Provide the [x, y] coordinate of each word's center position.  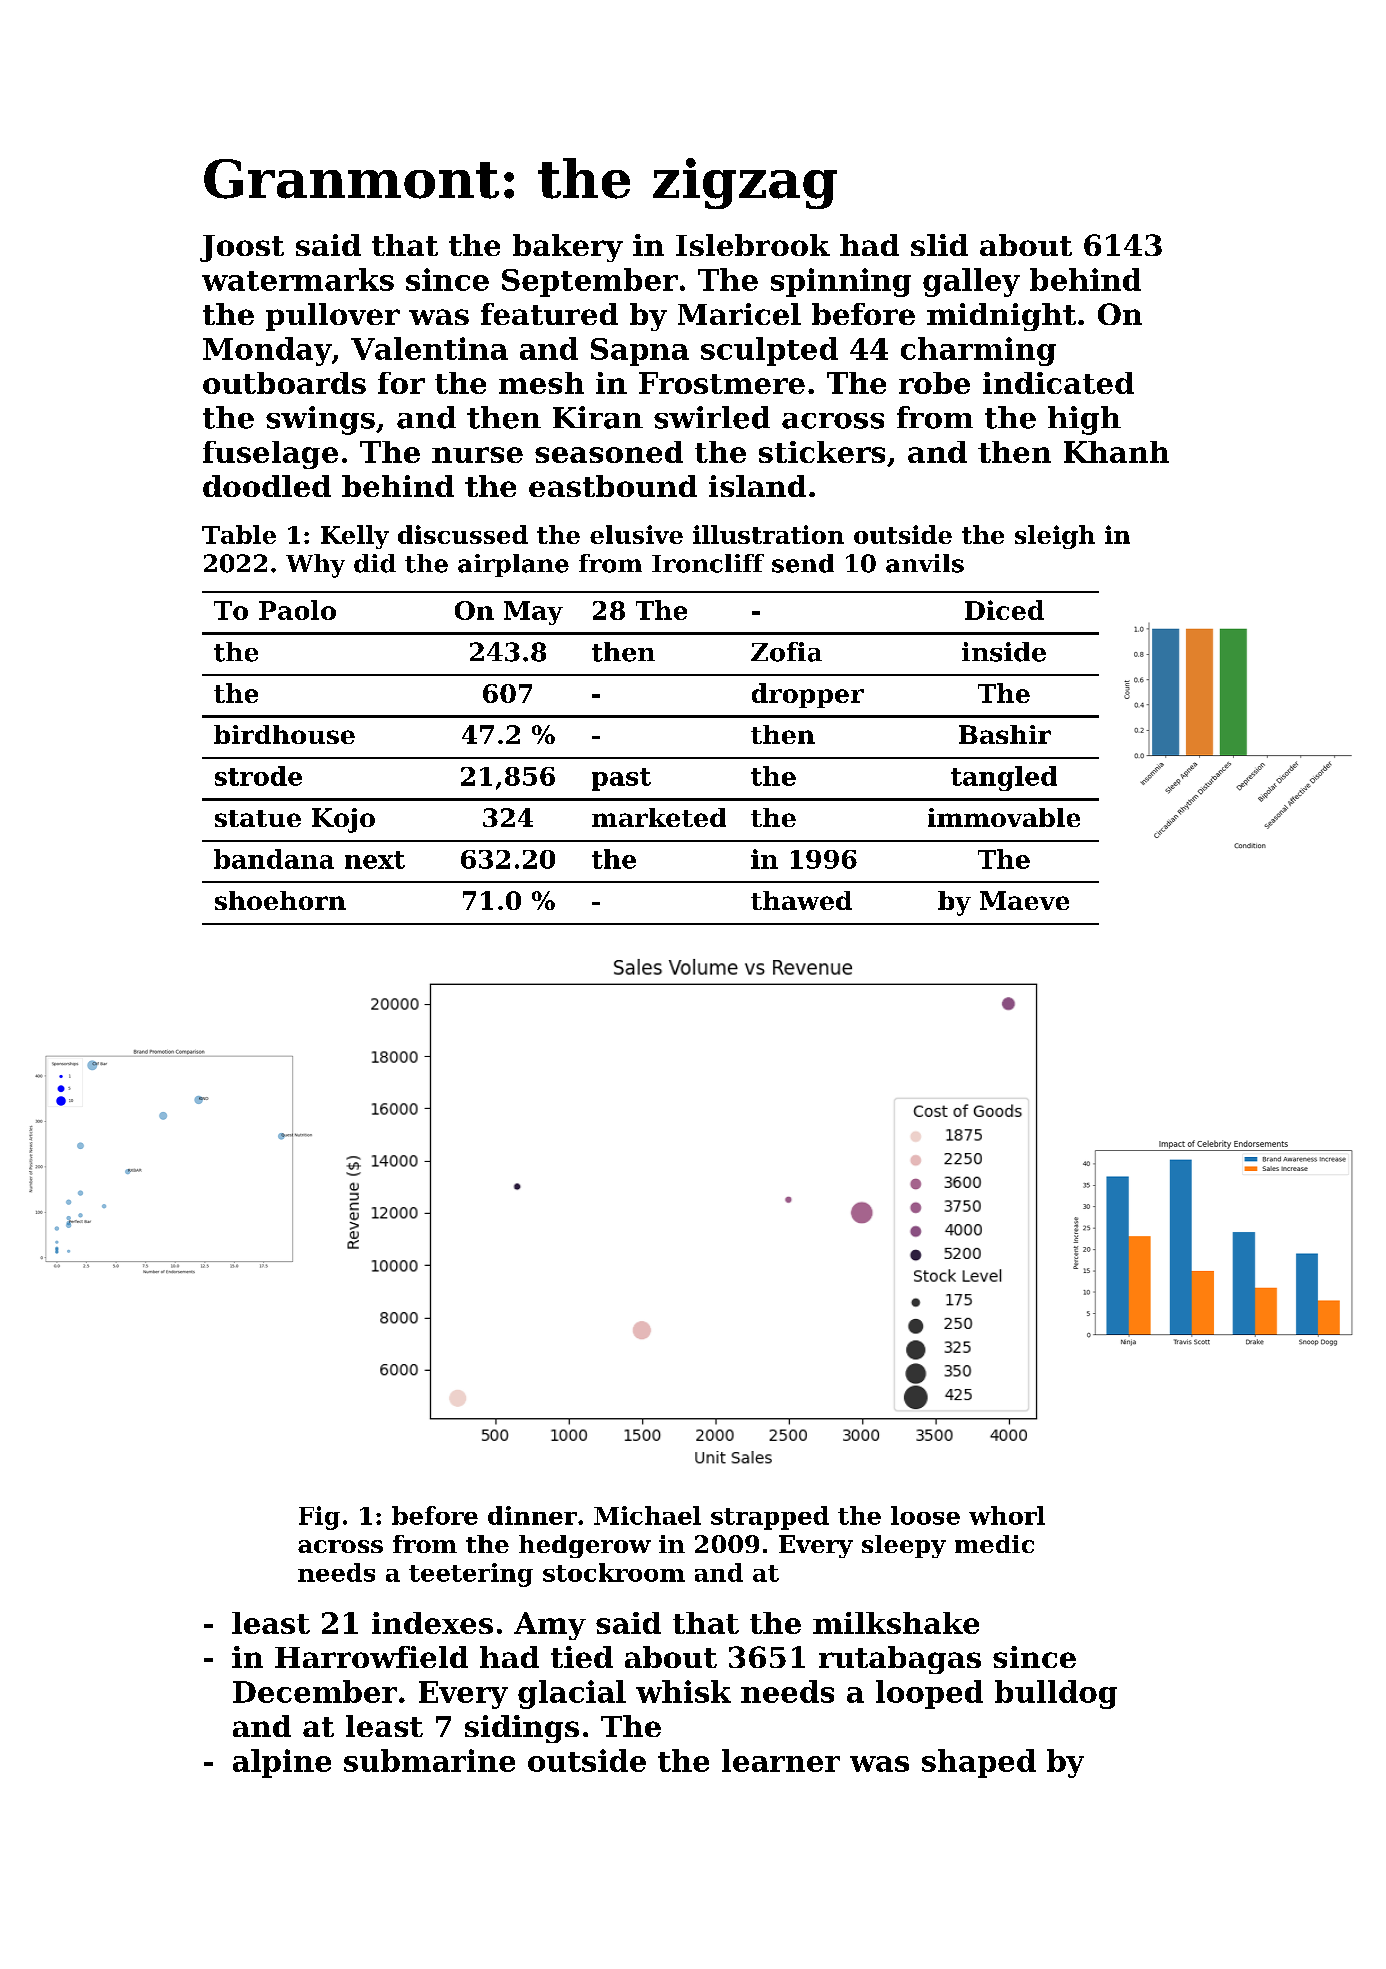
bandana [274, 859]
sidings [522, 1729]
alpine [282, 1763]
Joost [242, 248]
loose [925, 1515]
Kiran [598, 417]
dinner [532, 1515]
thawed [801, 900]
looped [929, 1694]
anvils [925, 563]
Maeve [1024, 900]
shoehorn [280, 900]
